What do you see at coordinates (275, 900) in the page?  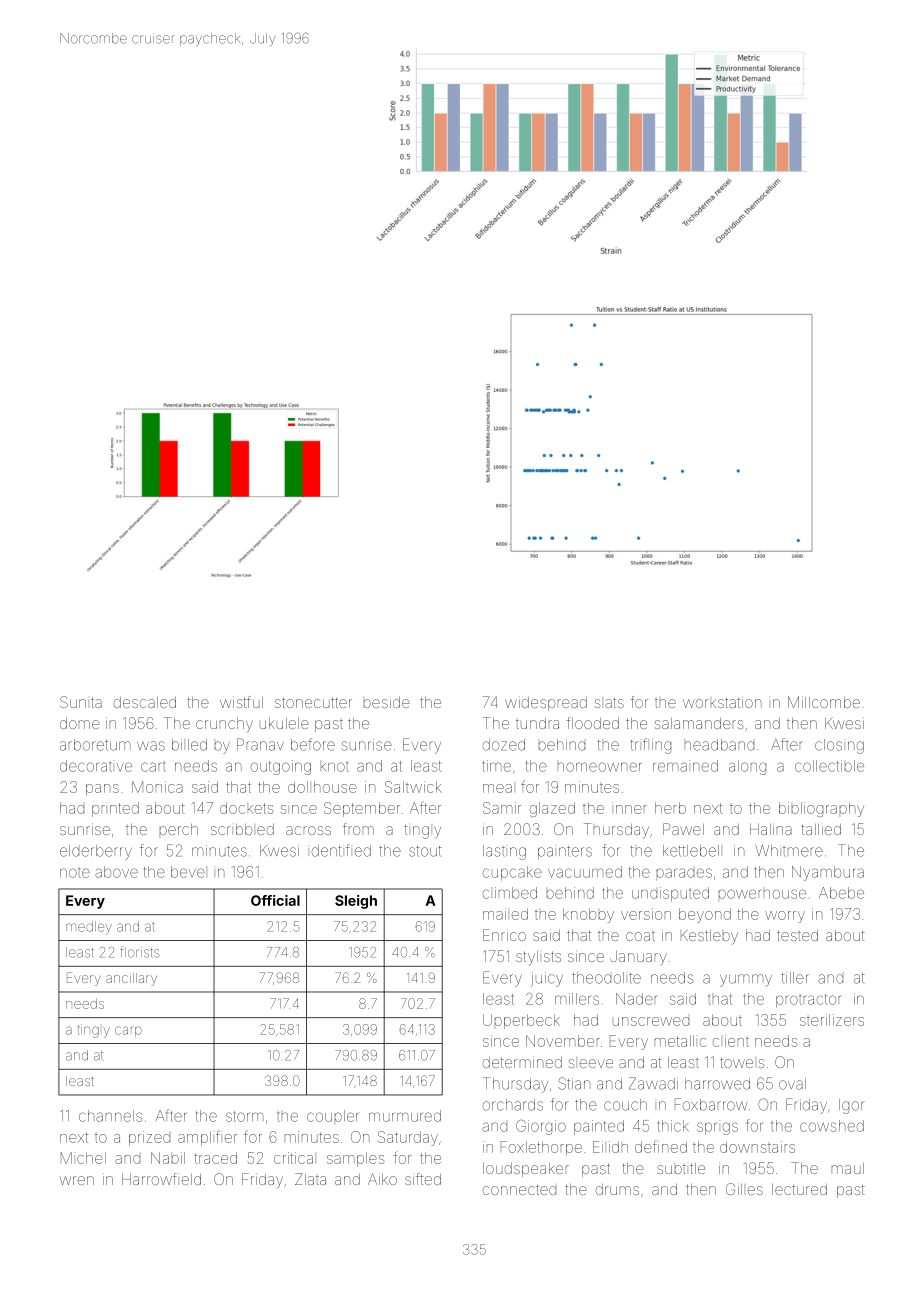 I see `Official` at bounding box center [275, 900].
